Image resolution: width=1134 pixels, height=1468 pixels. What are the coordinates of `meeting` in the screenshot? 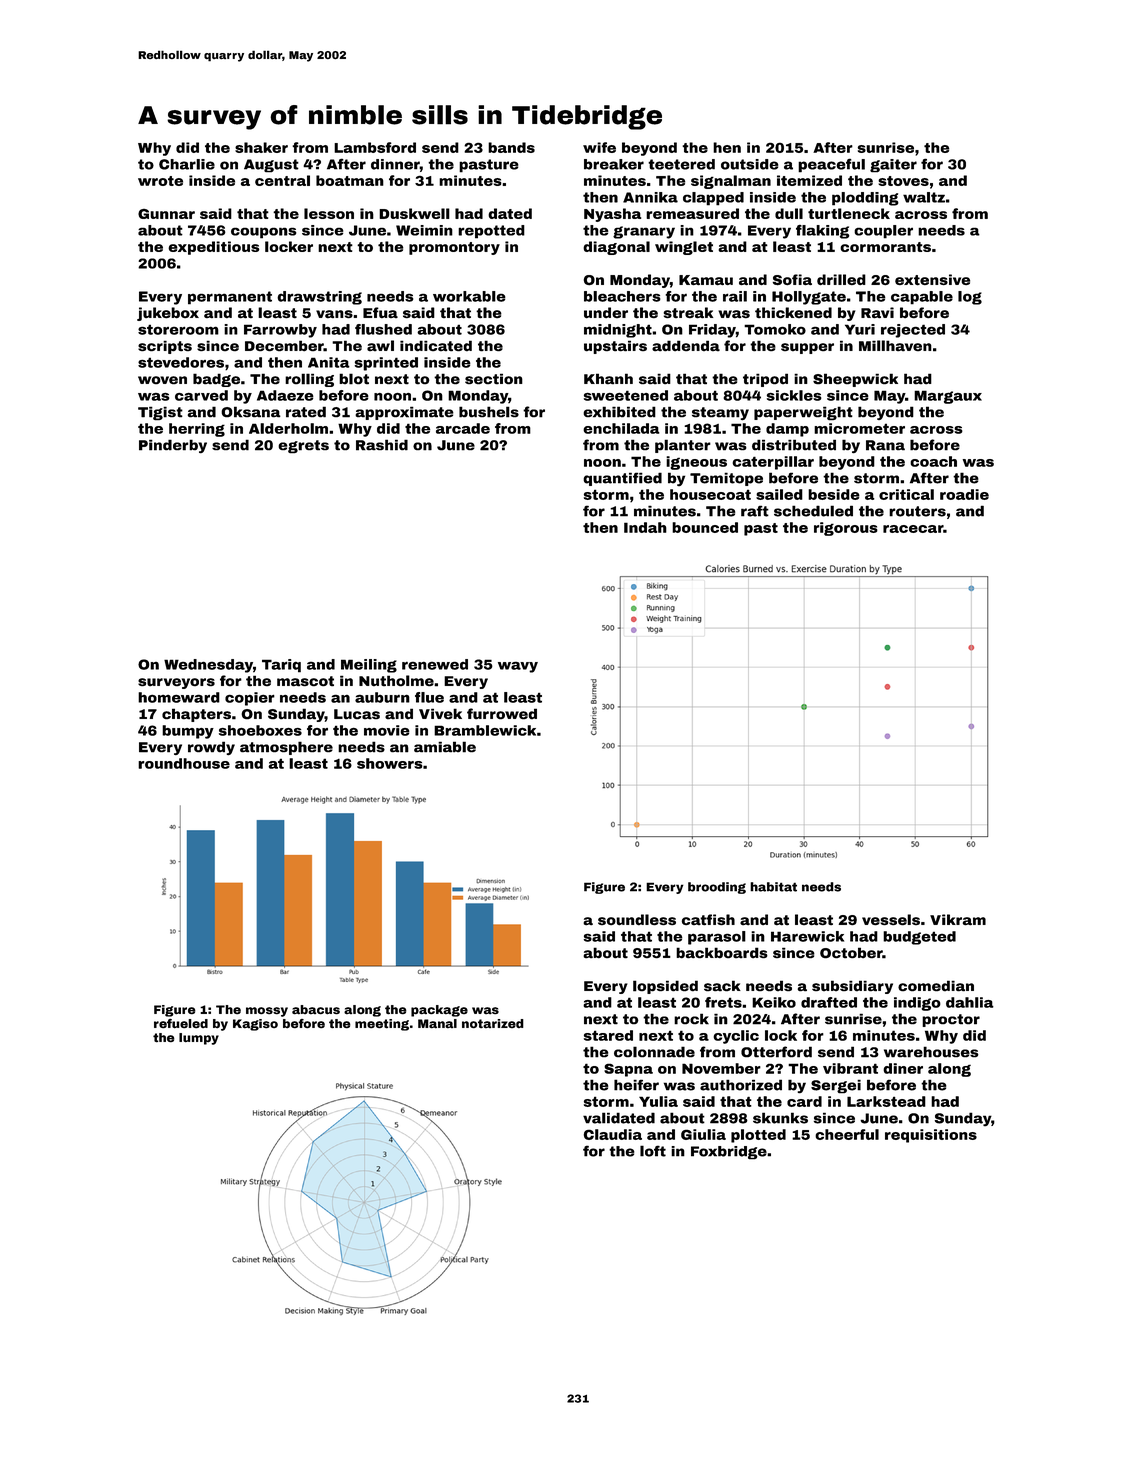 It's located at (382, 1025).
